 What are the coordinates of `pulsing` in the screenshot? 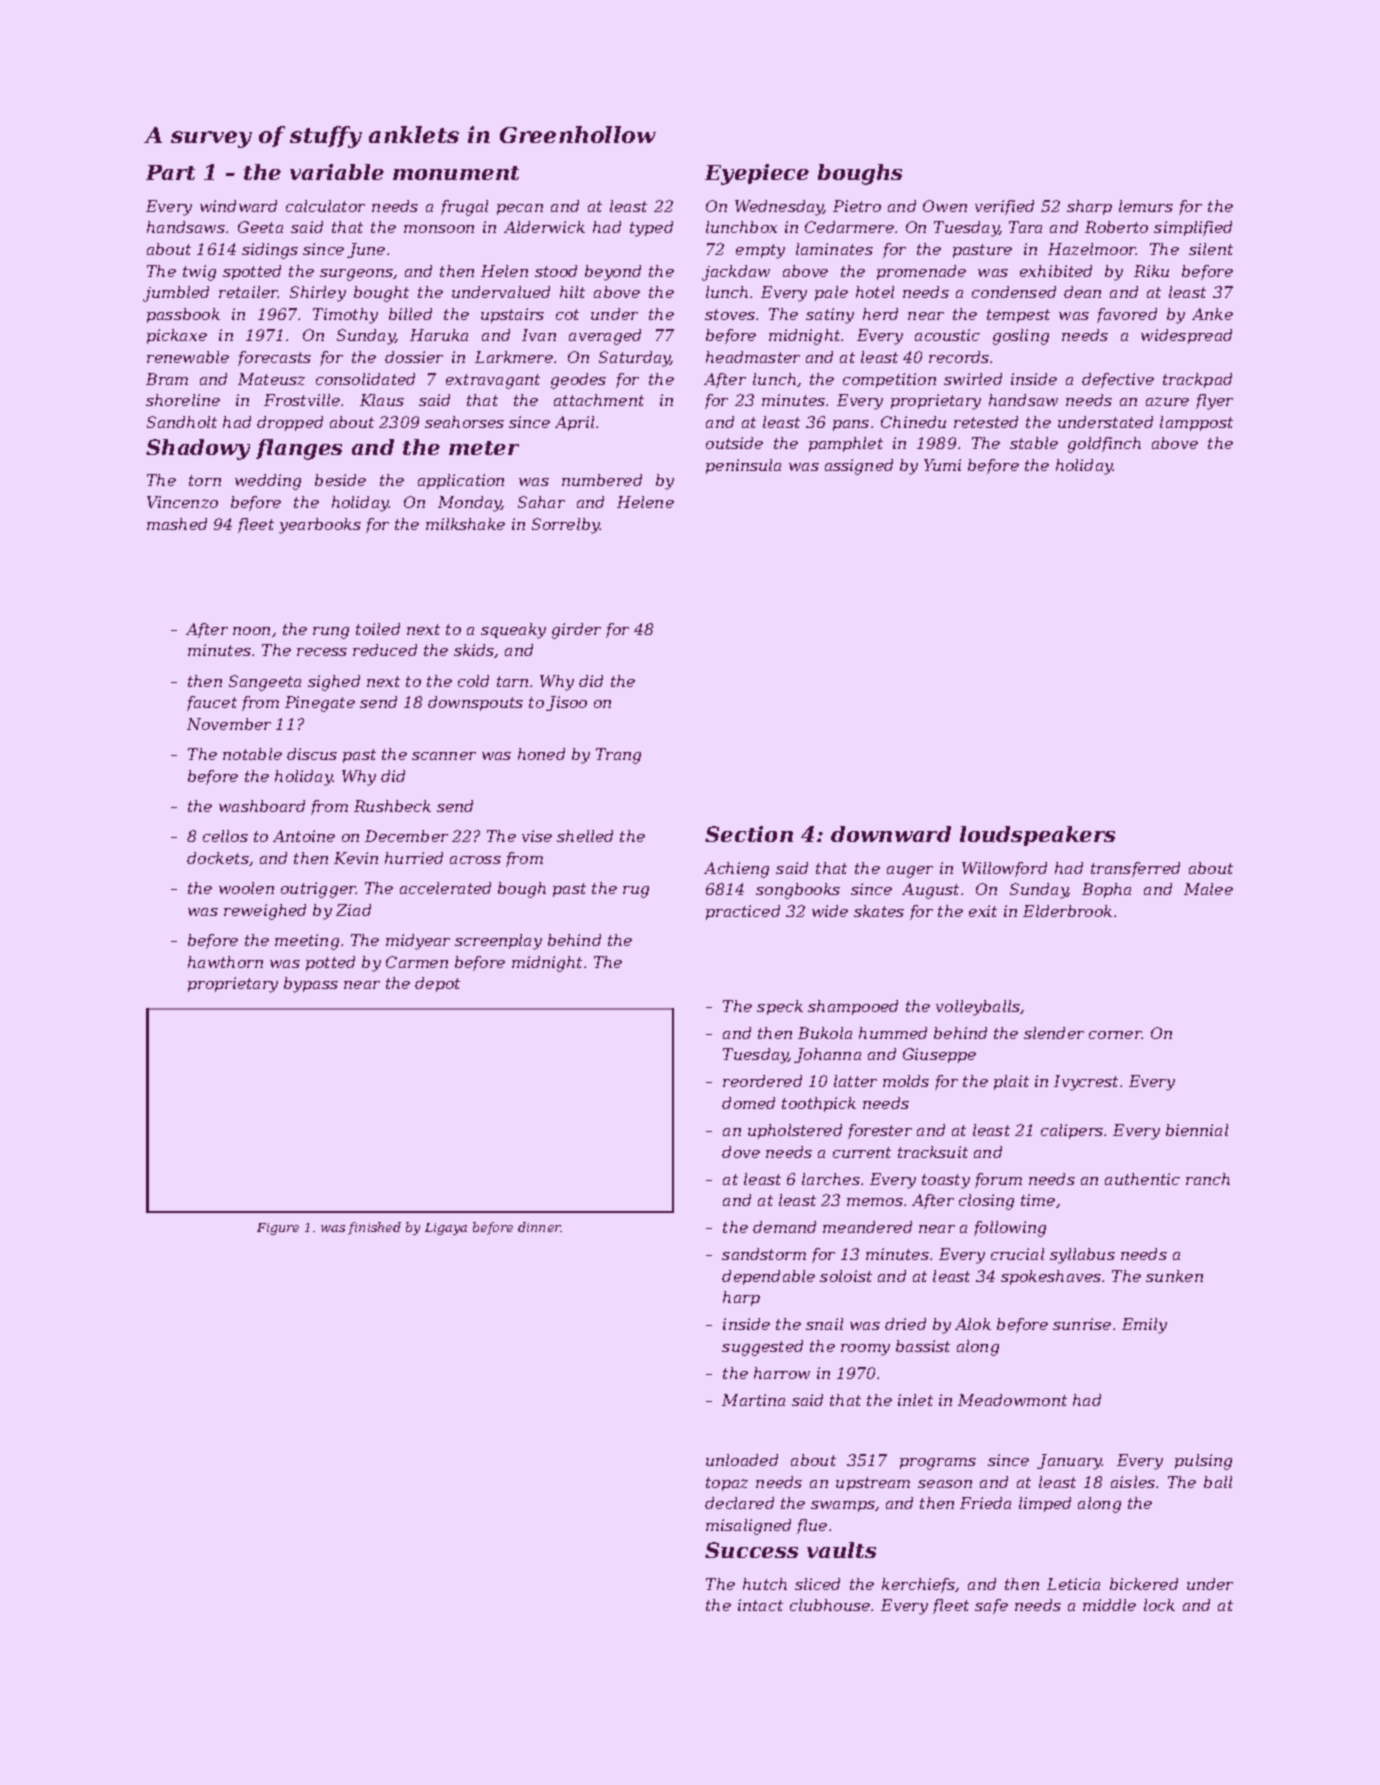 It's located at (1203, 1462).
